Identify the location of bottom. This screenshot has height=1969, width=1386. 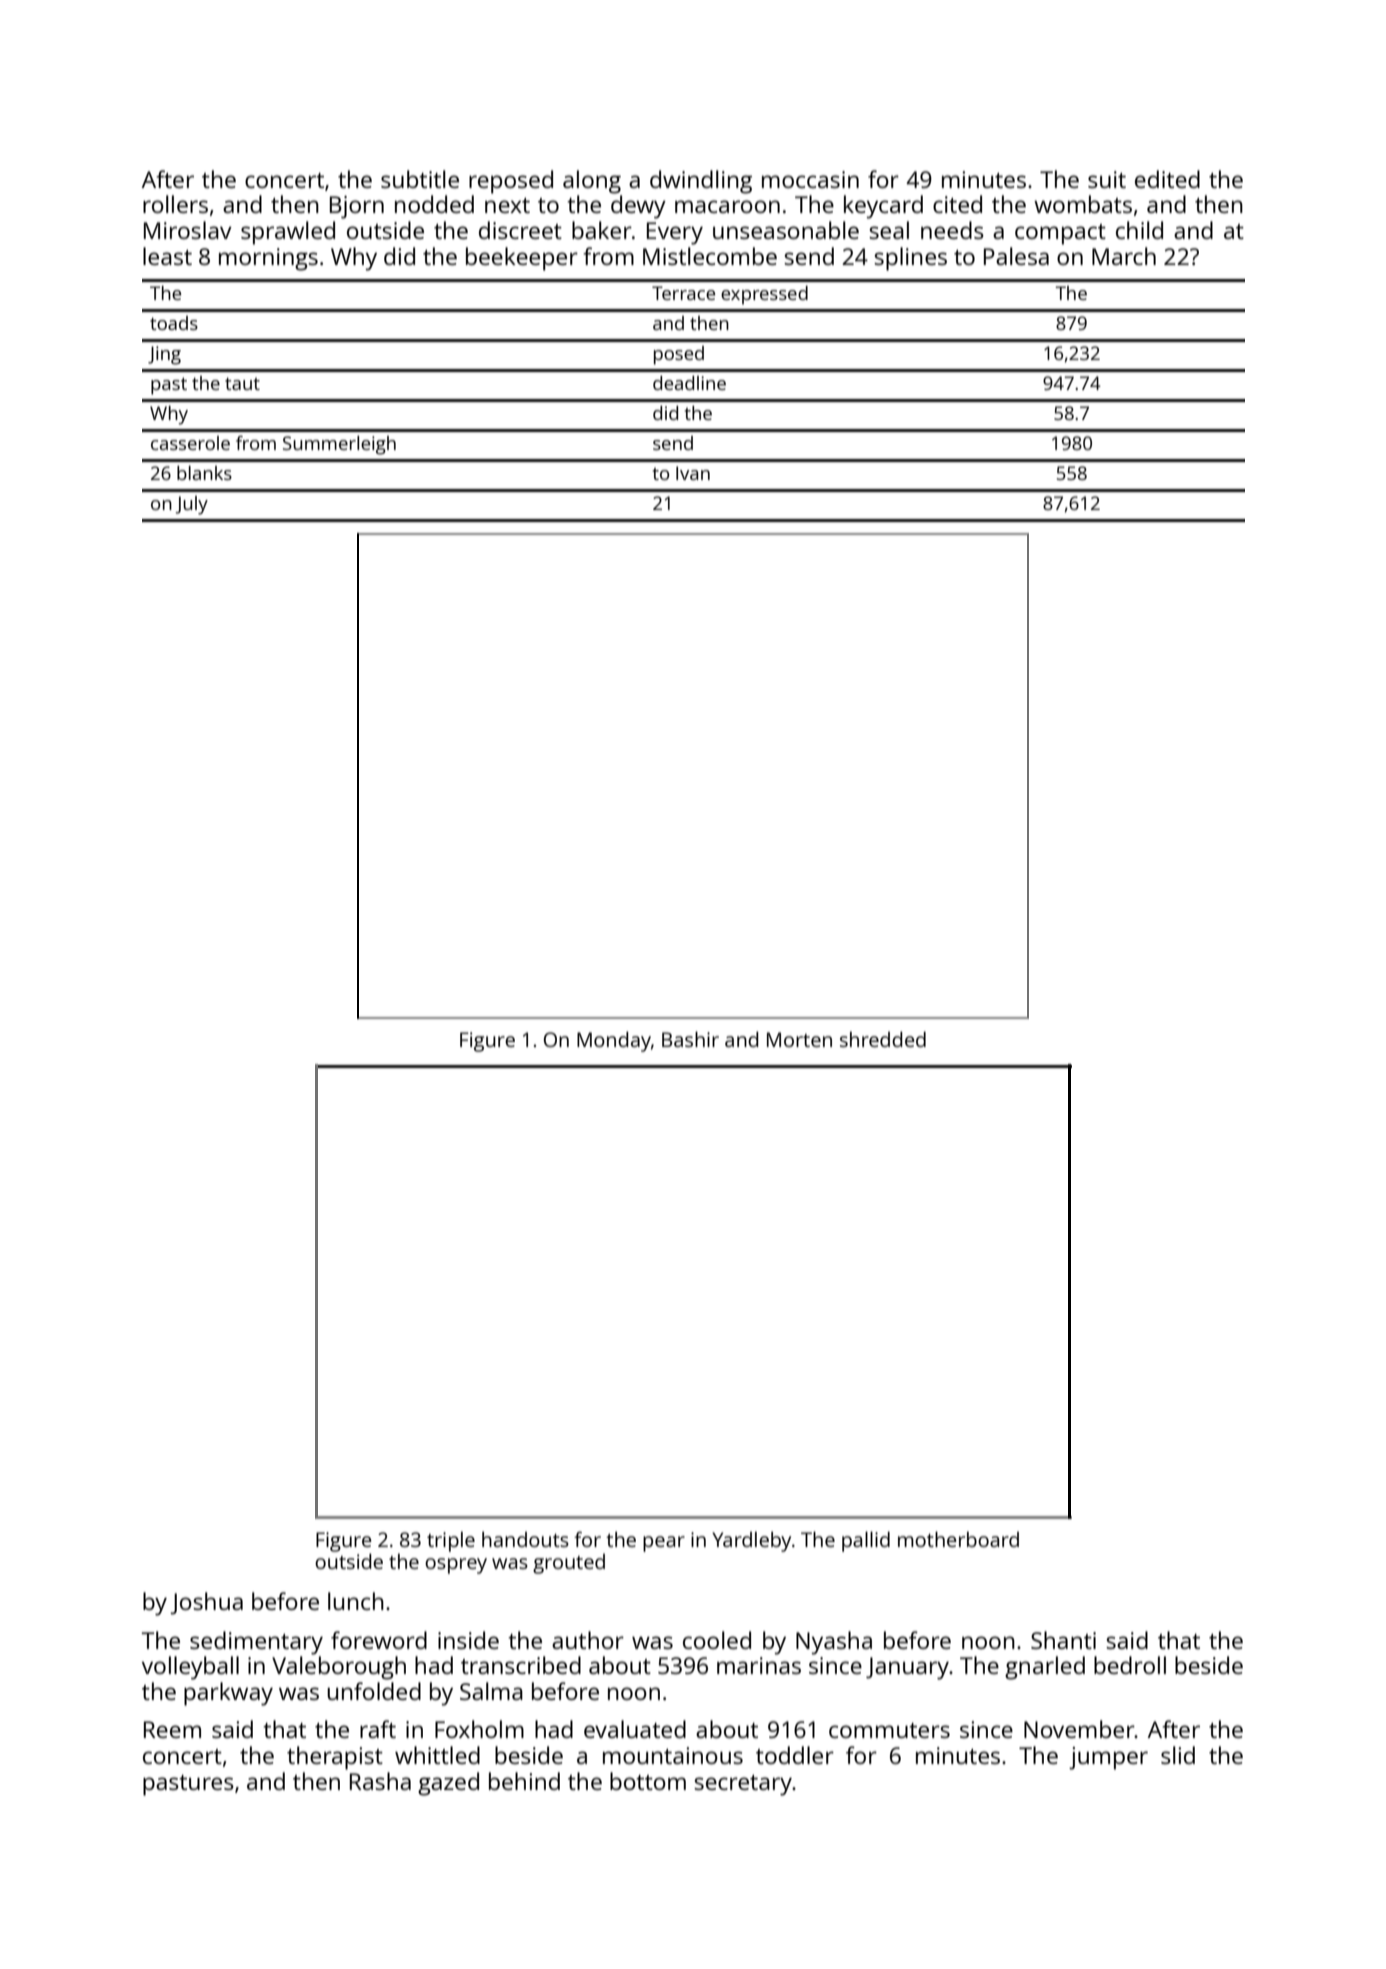
(648, 1781).
